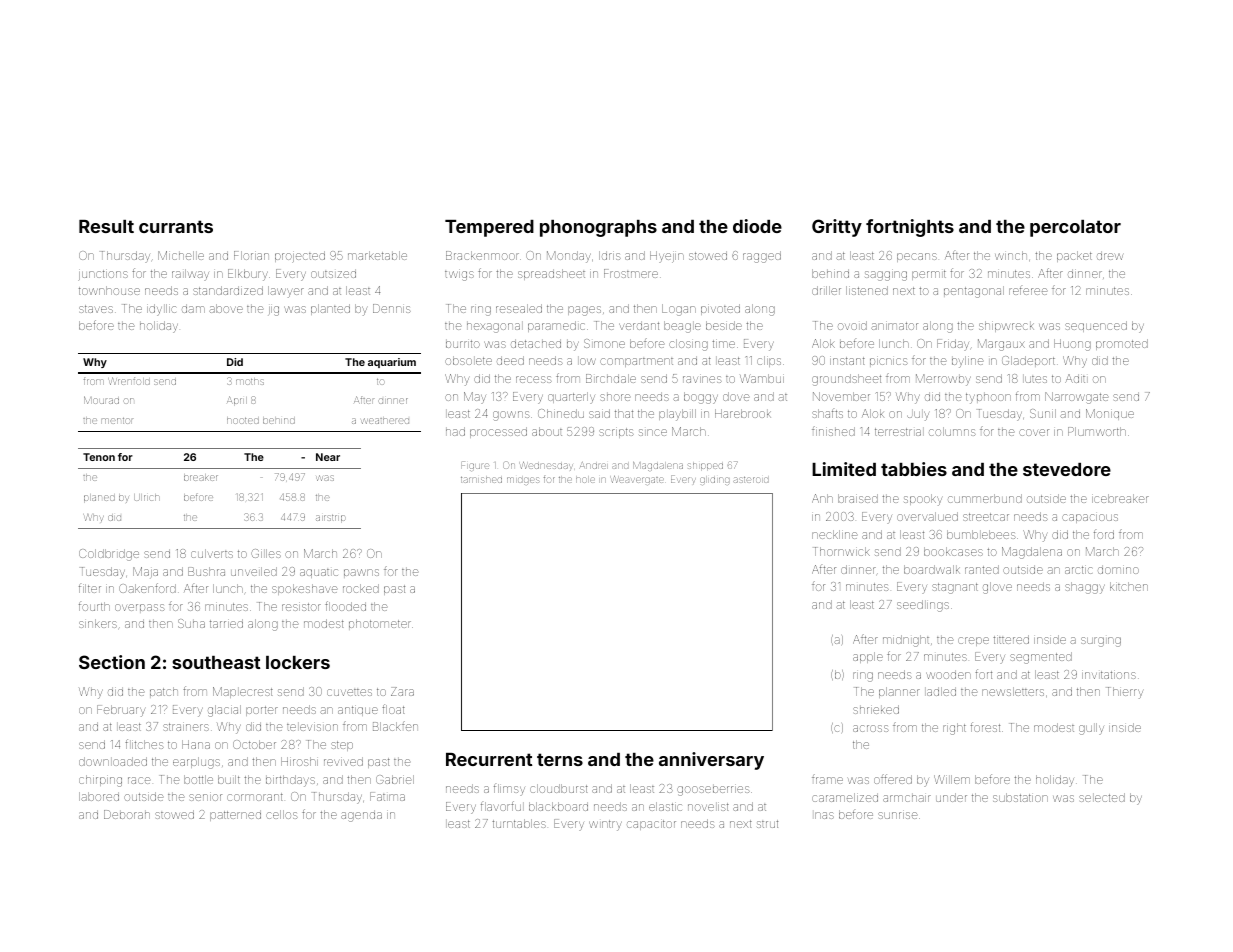  I want to click on Deborah, so click(127, 814).
